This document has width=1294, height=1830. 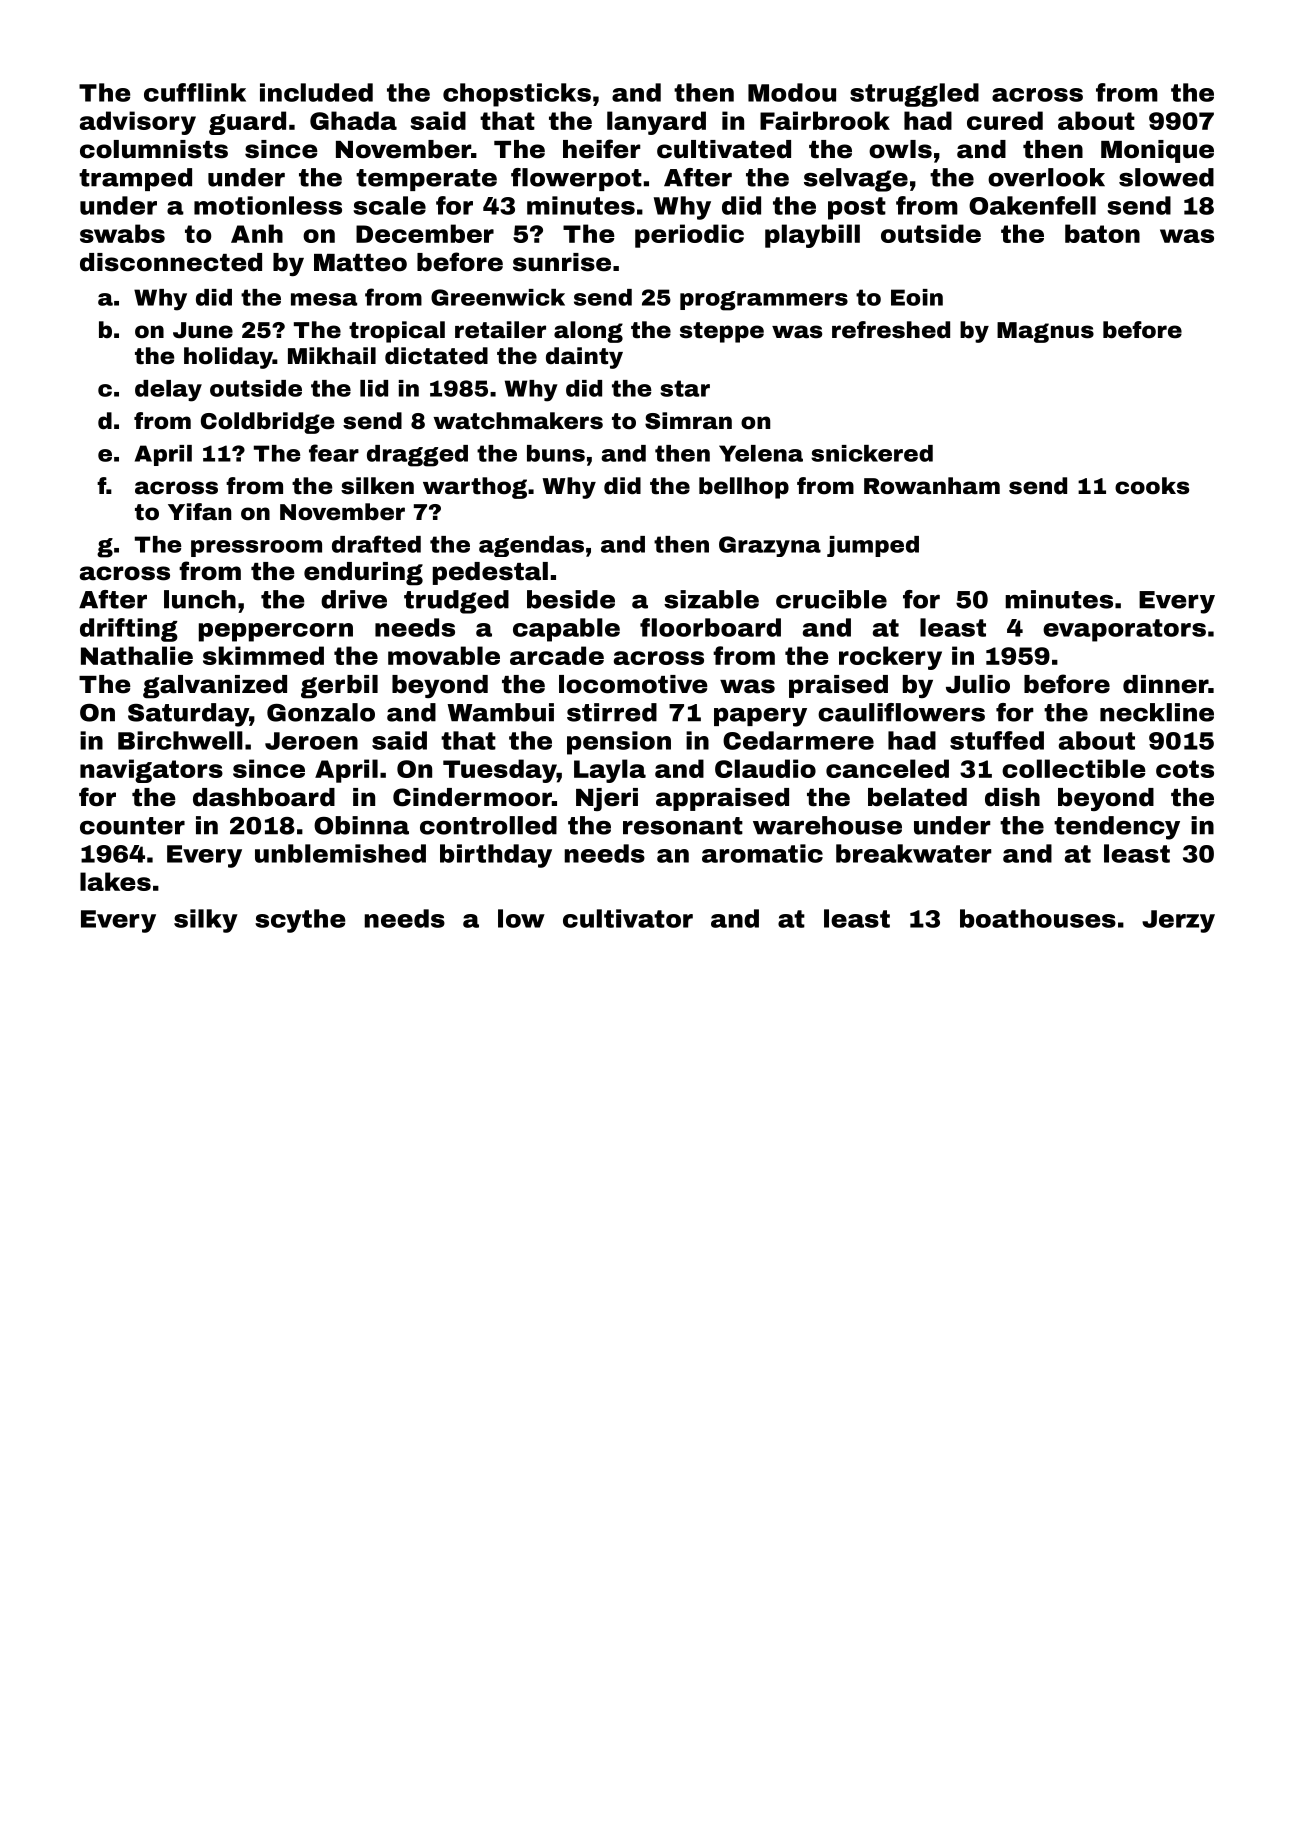 I want to click on Monique, so click(x=1157, y=151).
